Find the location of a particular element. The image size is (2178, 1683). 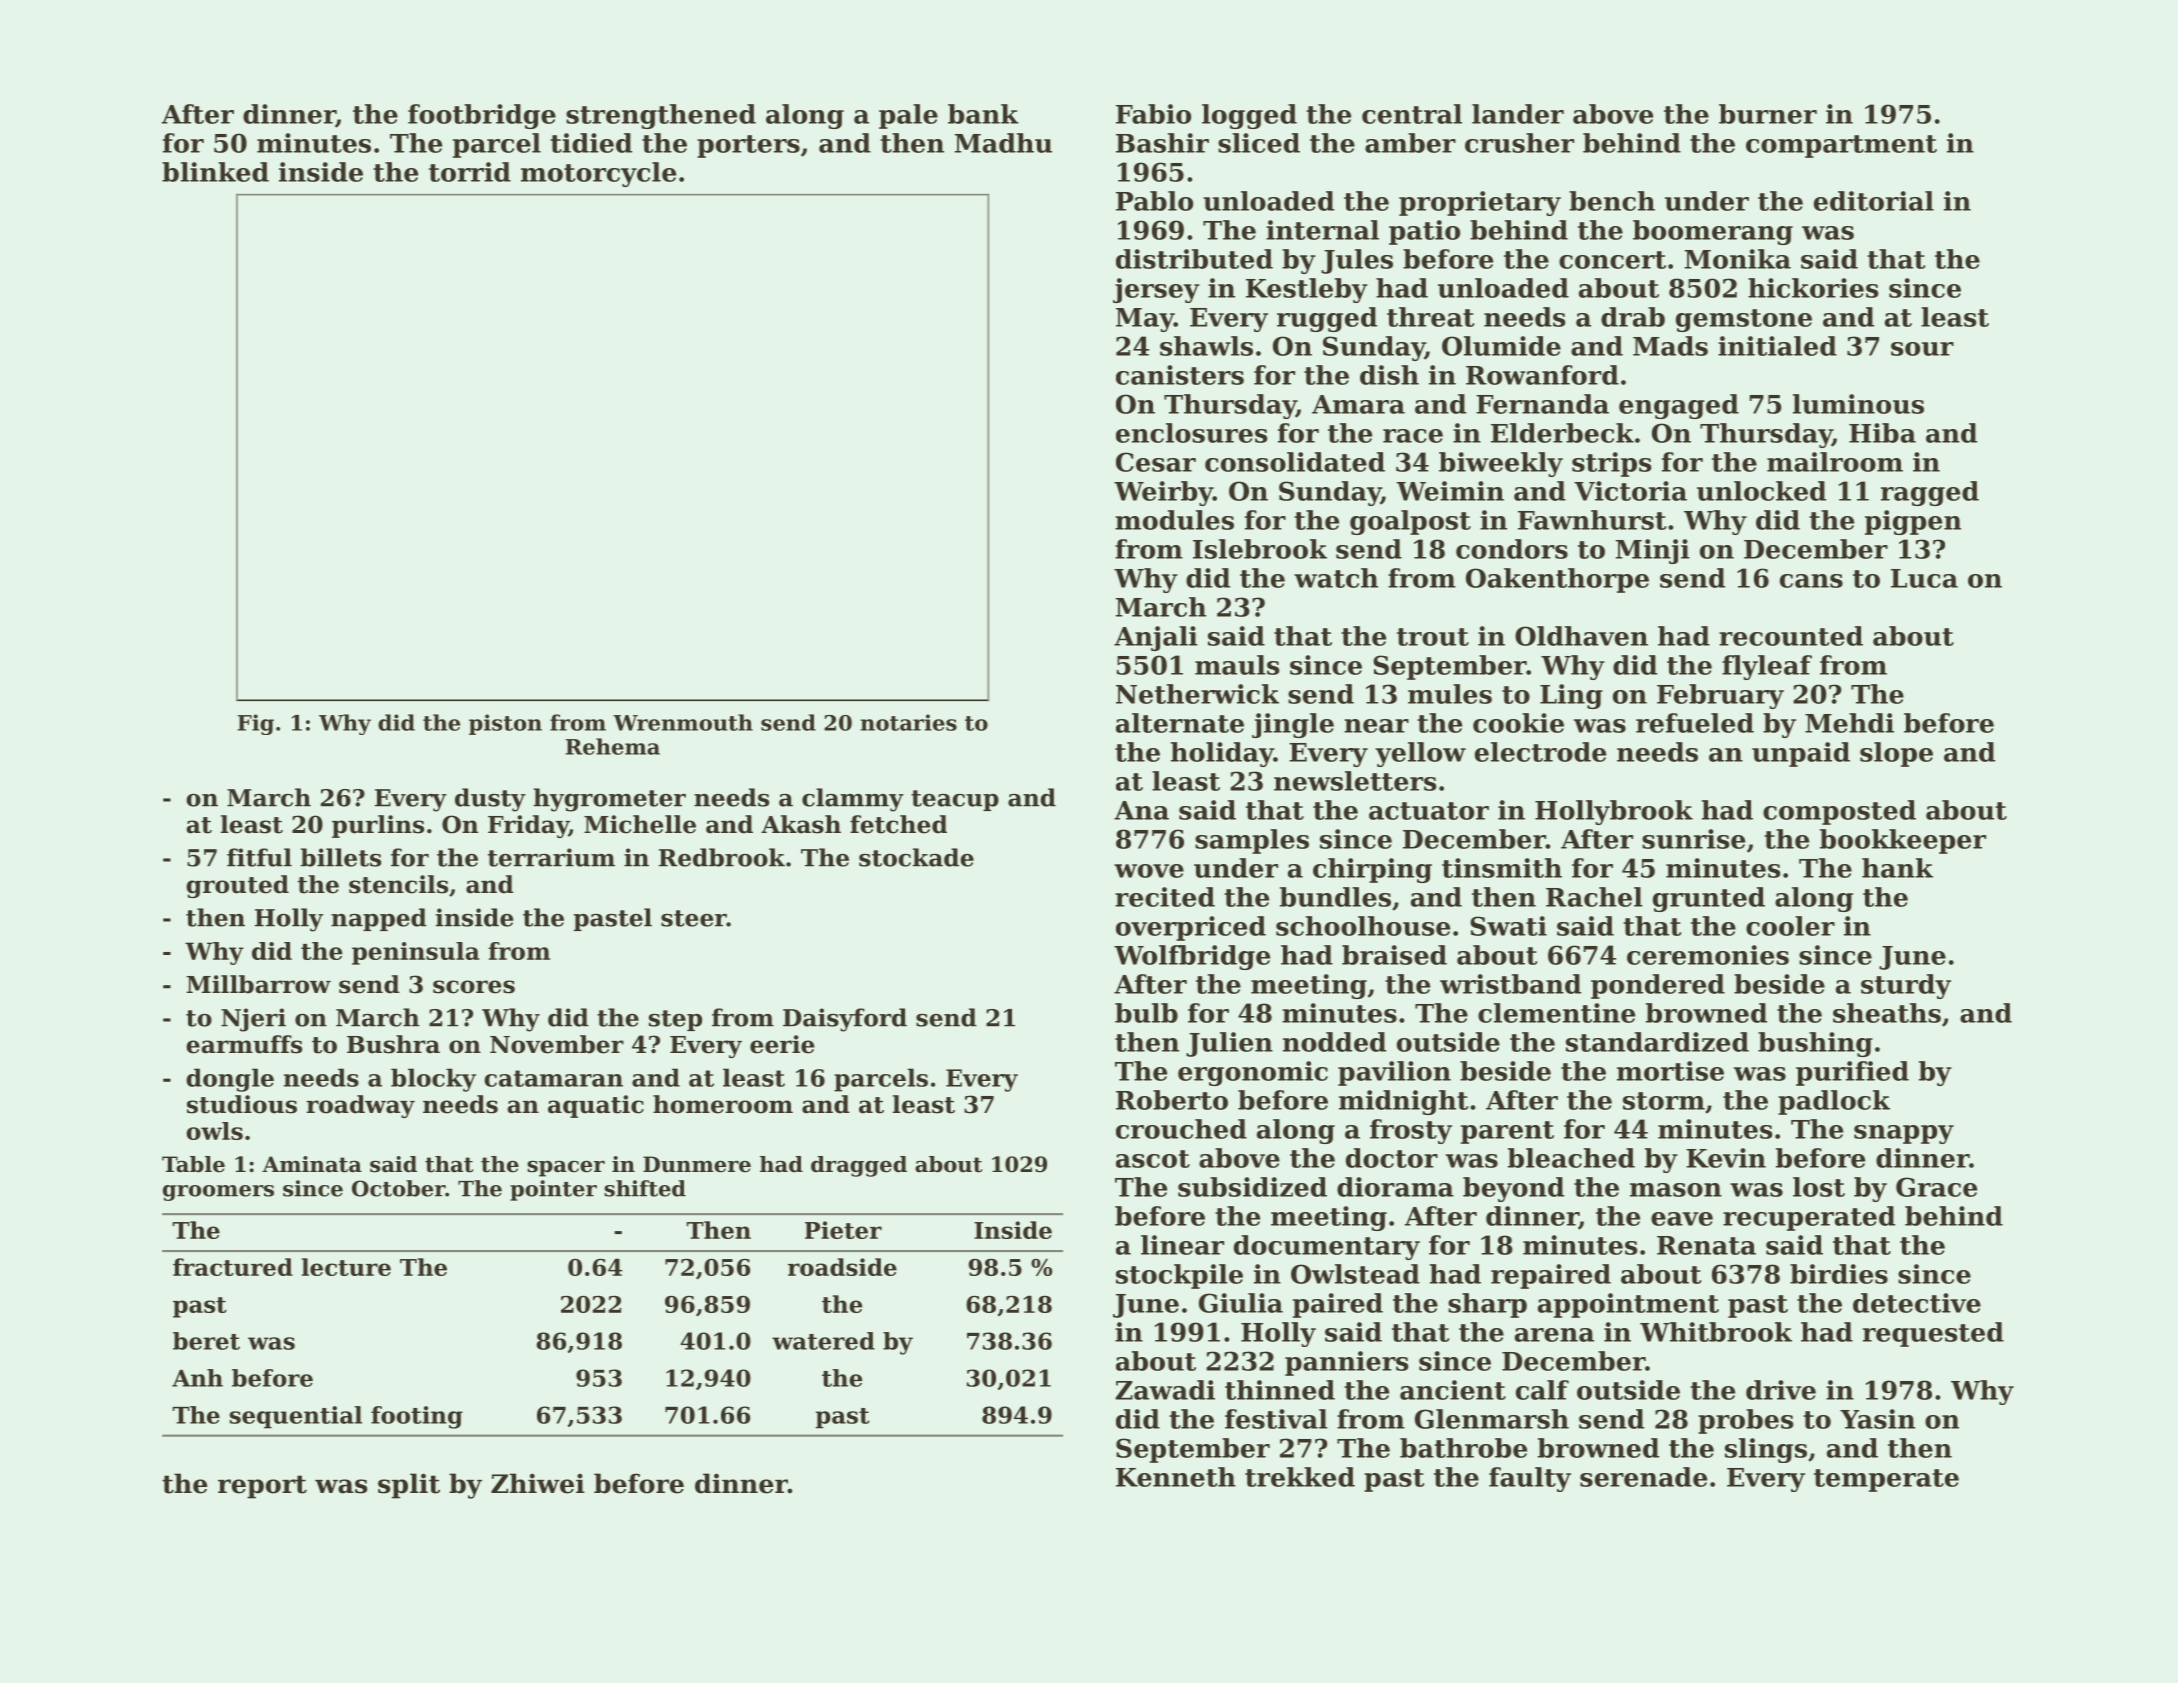

fractured is located at coordinates (233, 1267).
